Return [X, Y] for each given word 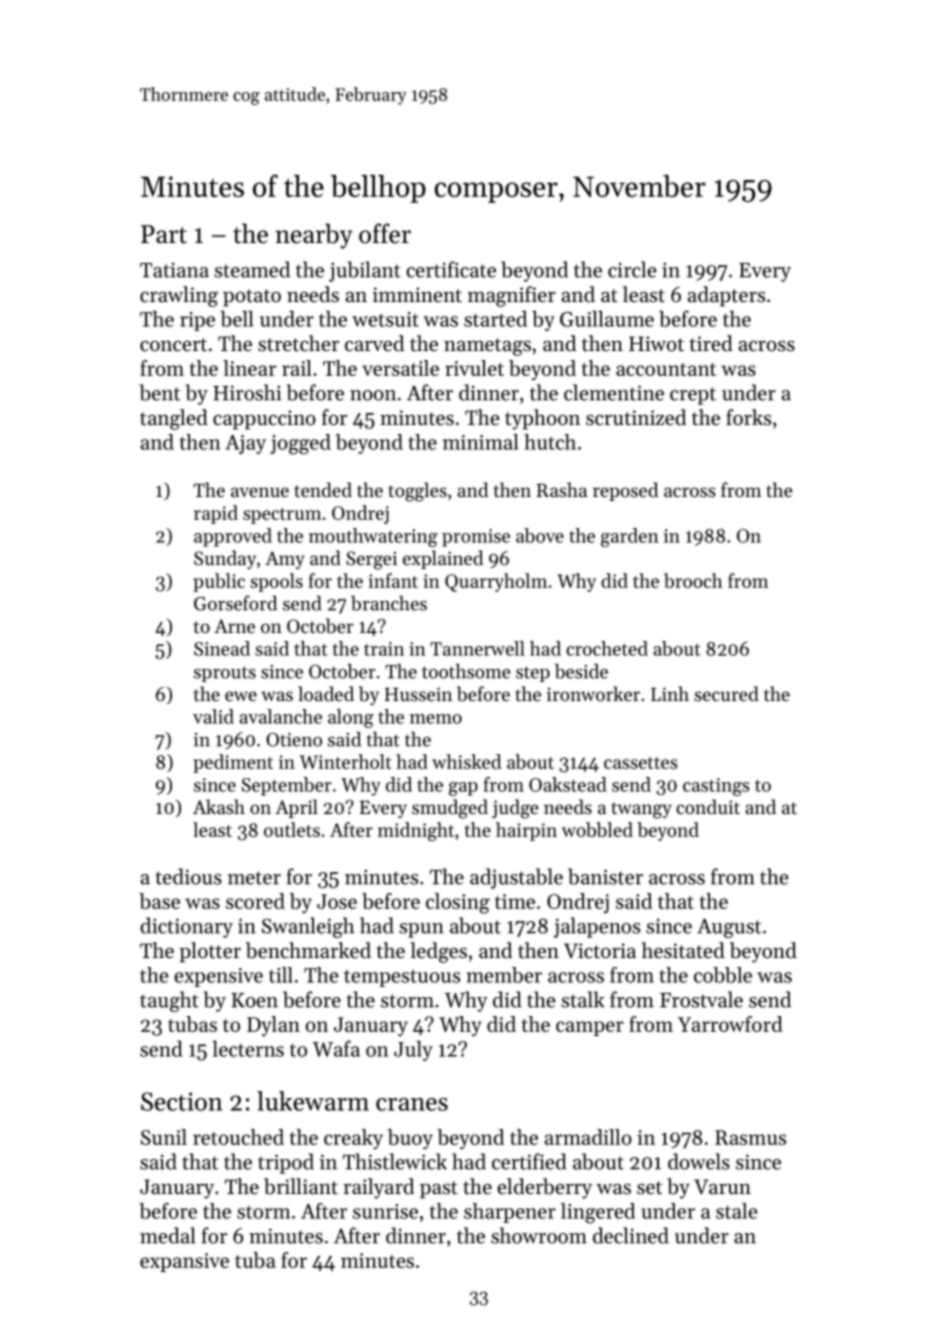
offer [385, 233]
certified [529, 1161]
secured [726, 693]
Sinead [222, 648]
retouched [238, 1137]
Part [164, 234]
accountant [666, 369]
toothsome [466, 671]
